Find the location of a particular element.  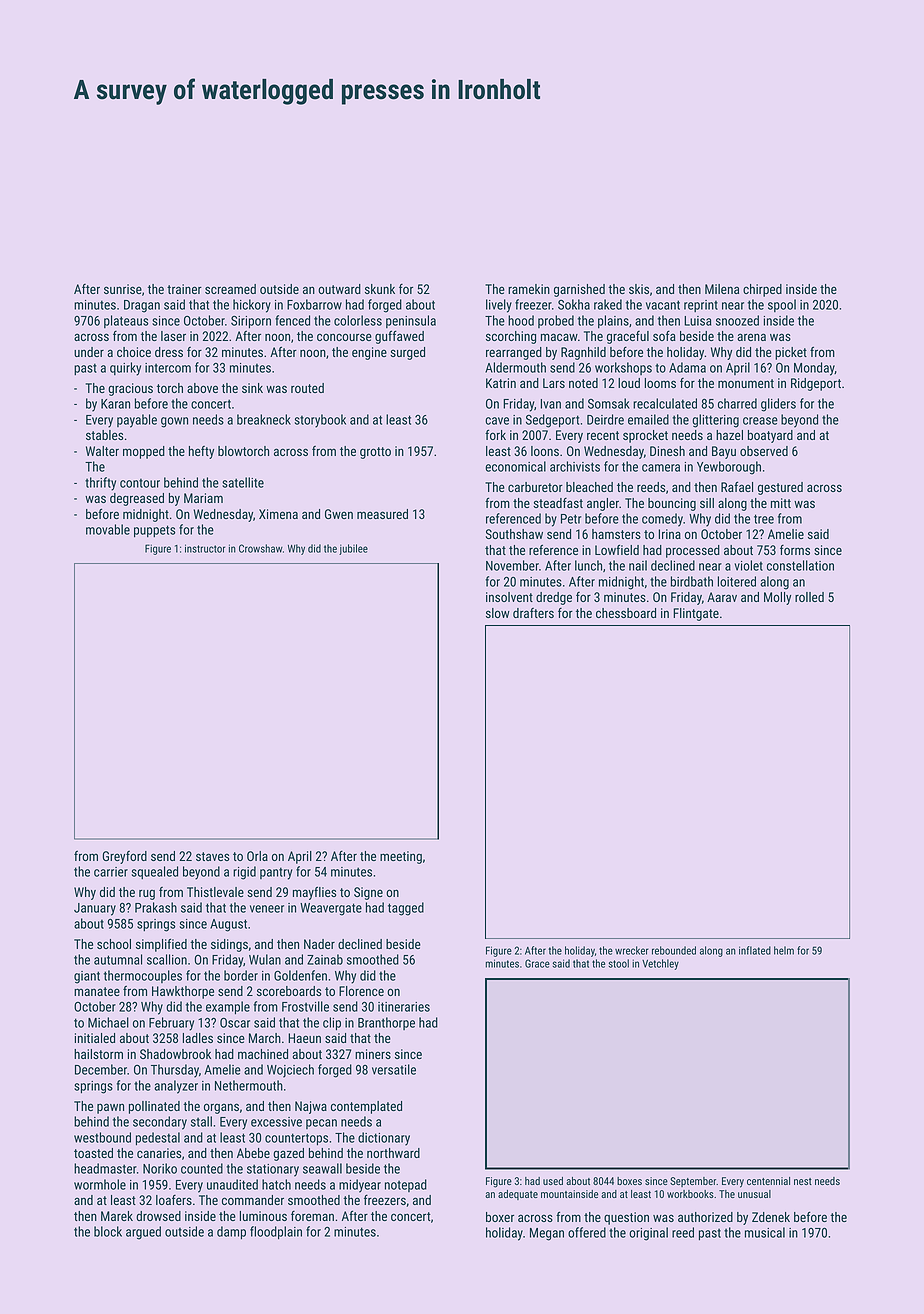

meeting is located at coordinates (401, 857).
